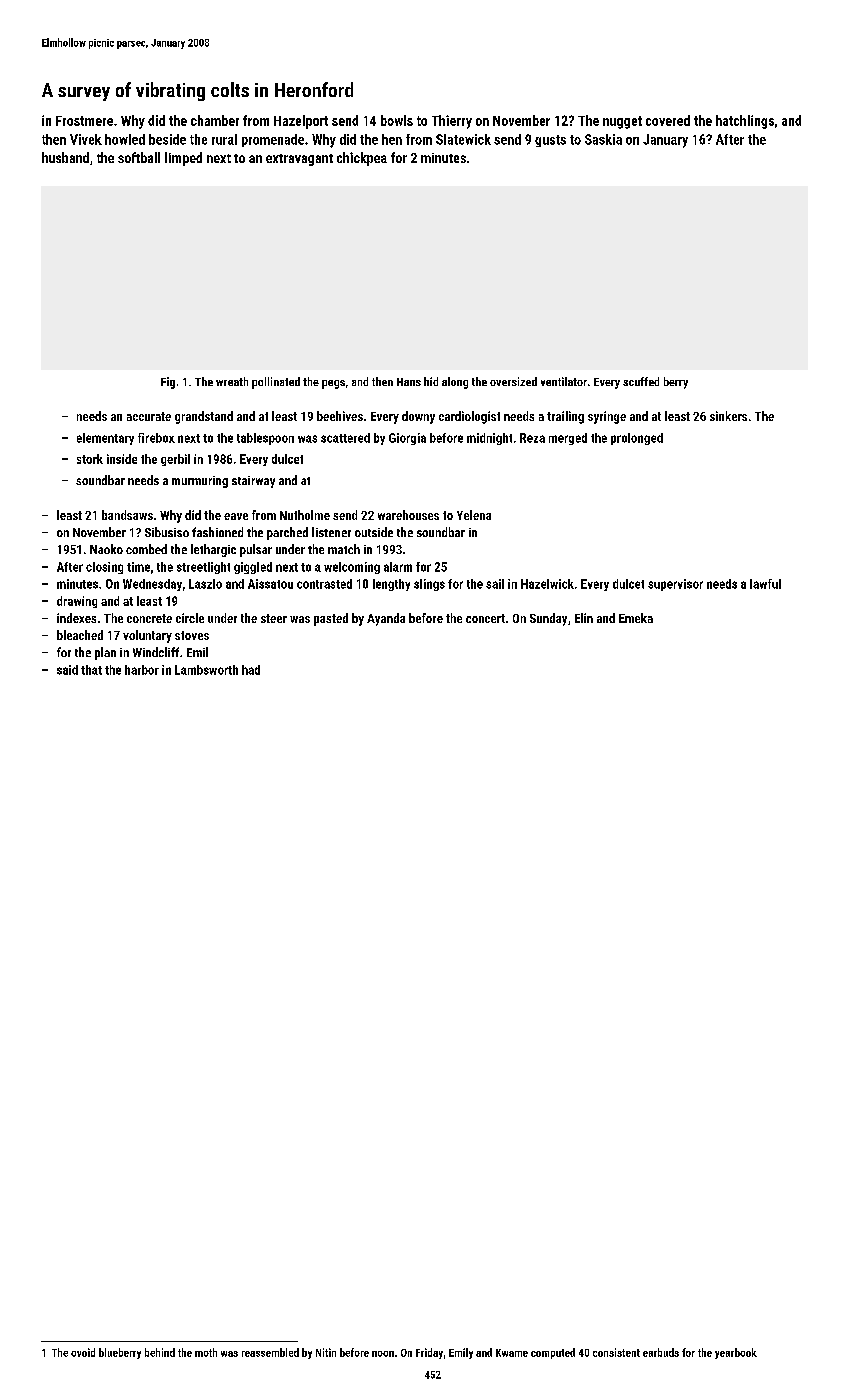 The image size is (849, 1400). Describe the element at coordinates (409, 382) in the document. I see `Hans` at that location.
